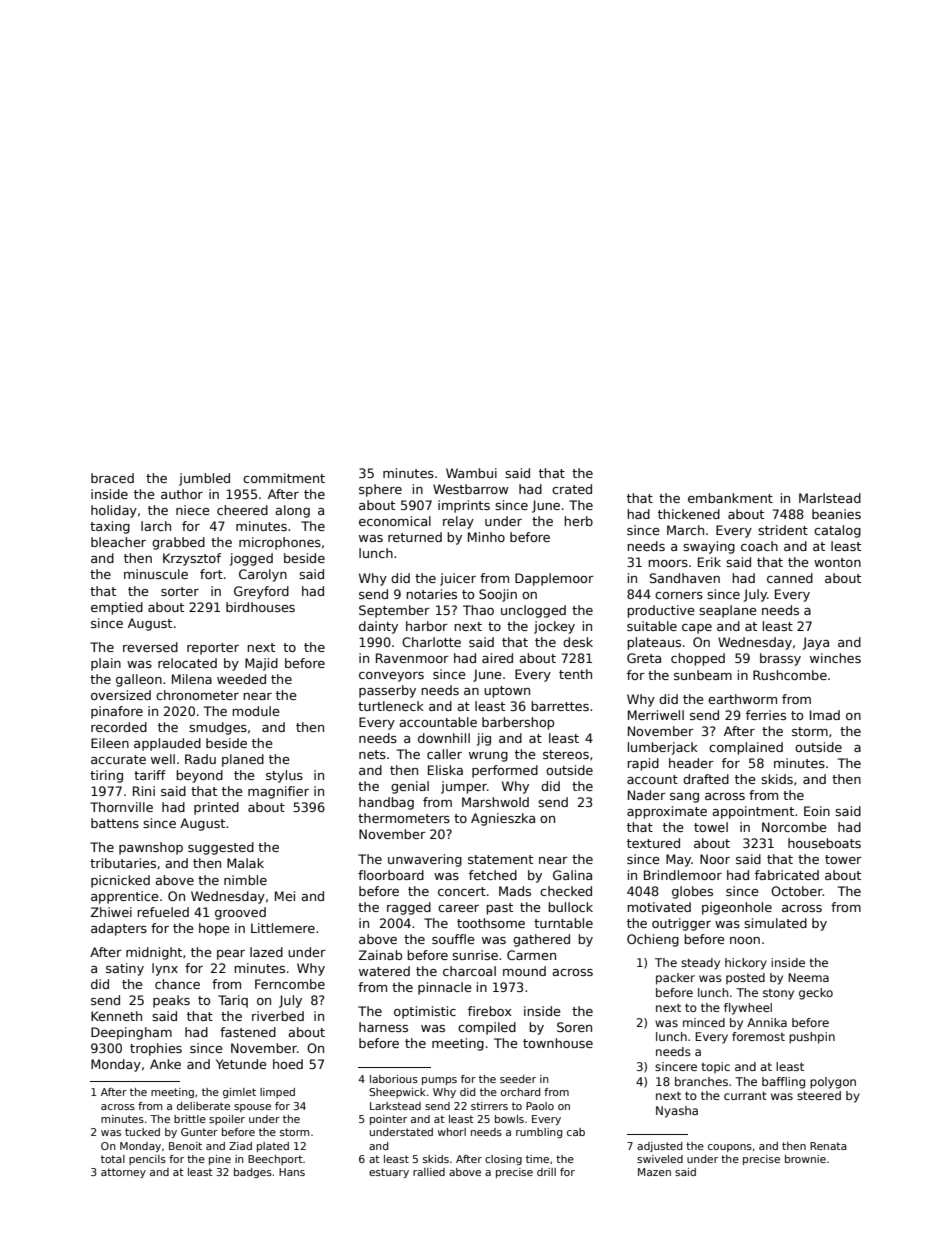  Describe the element at coordinates (118, 542) in the screenshot. I see `bleacher` at that location.
